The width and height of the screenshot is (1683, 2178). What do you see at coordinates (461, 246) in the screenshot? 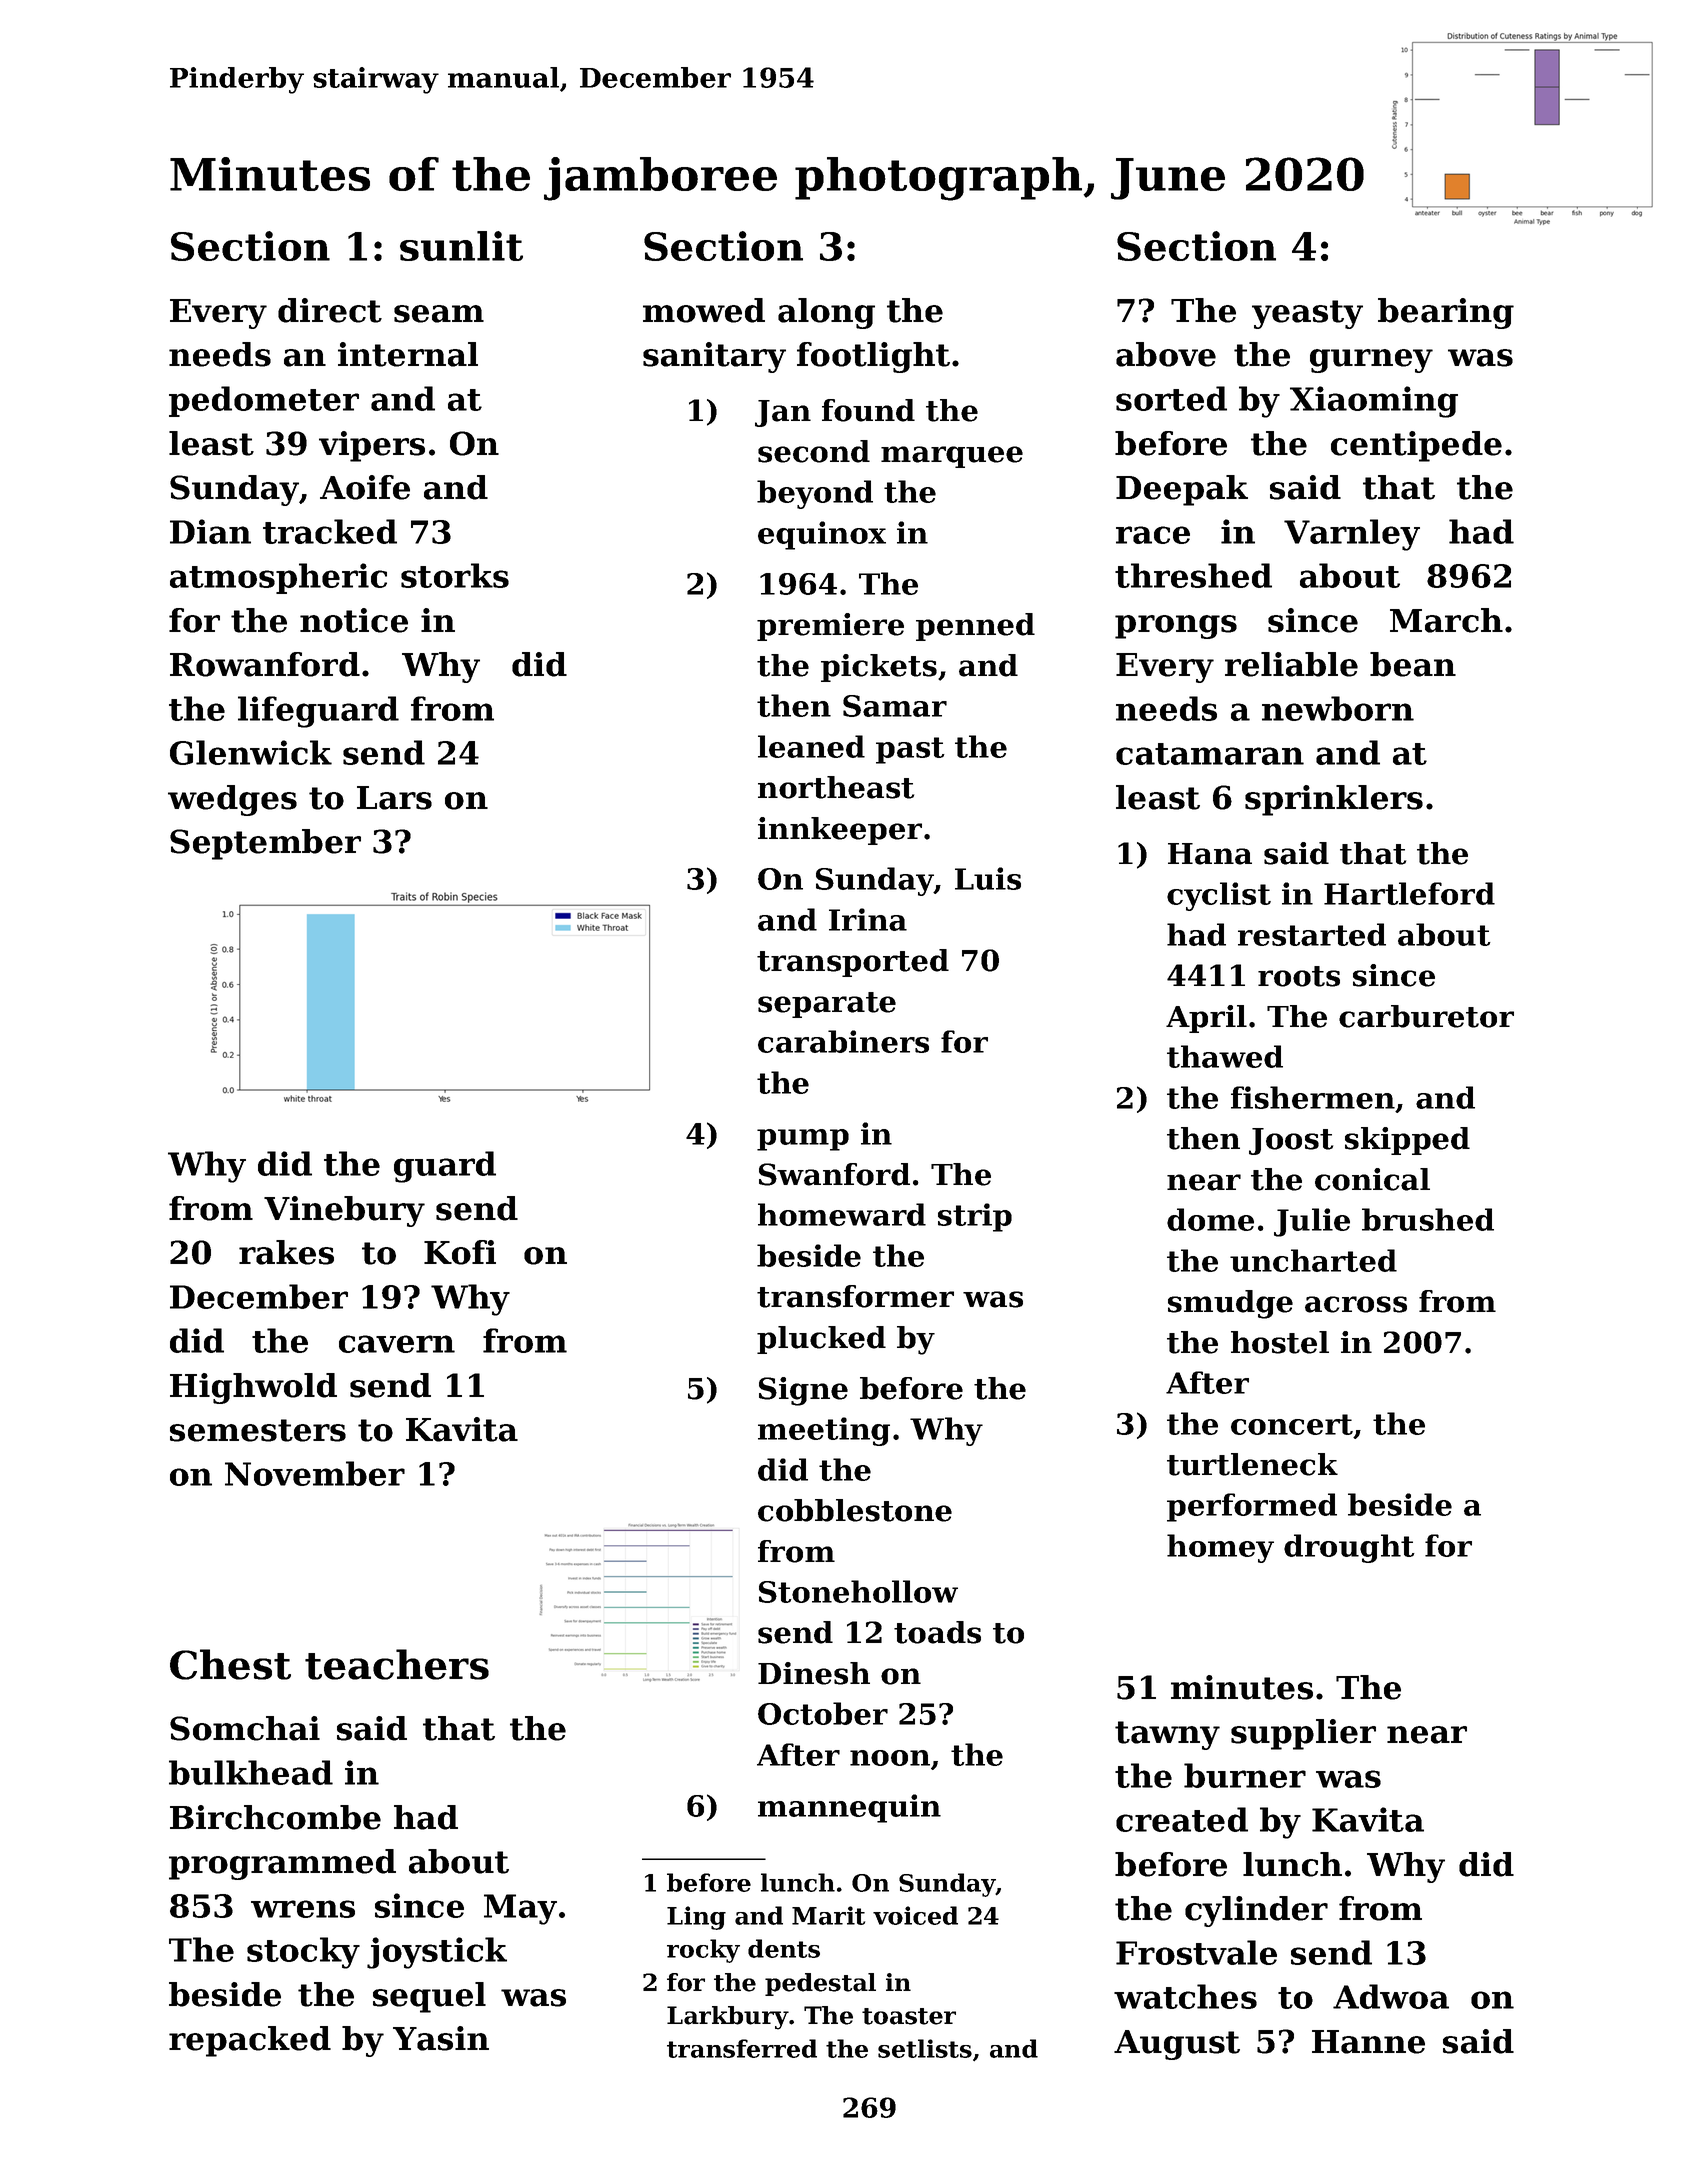
I see `sunlit` at bounding box center [461, 246].
